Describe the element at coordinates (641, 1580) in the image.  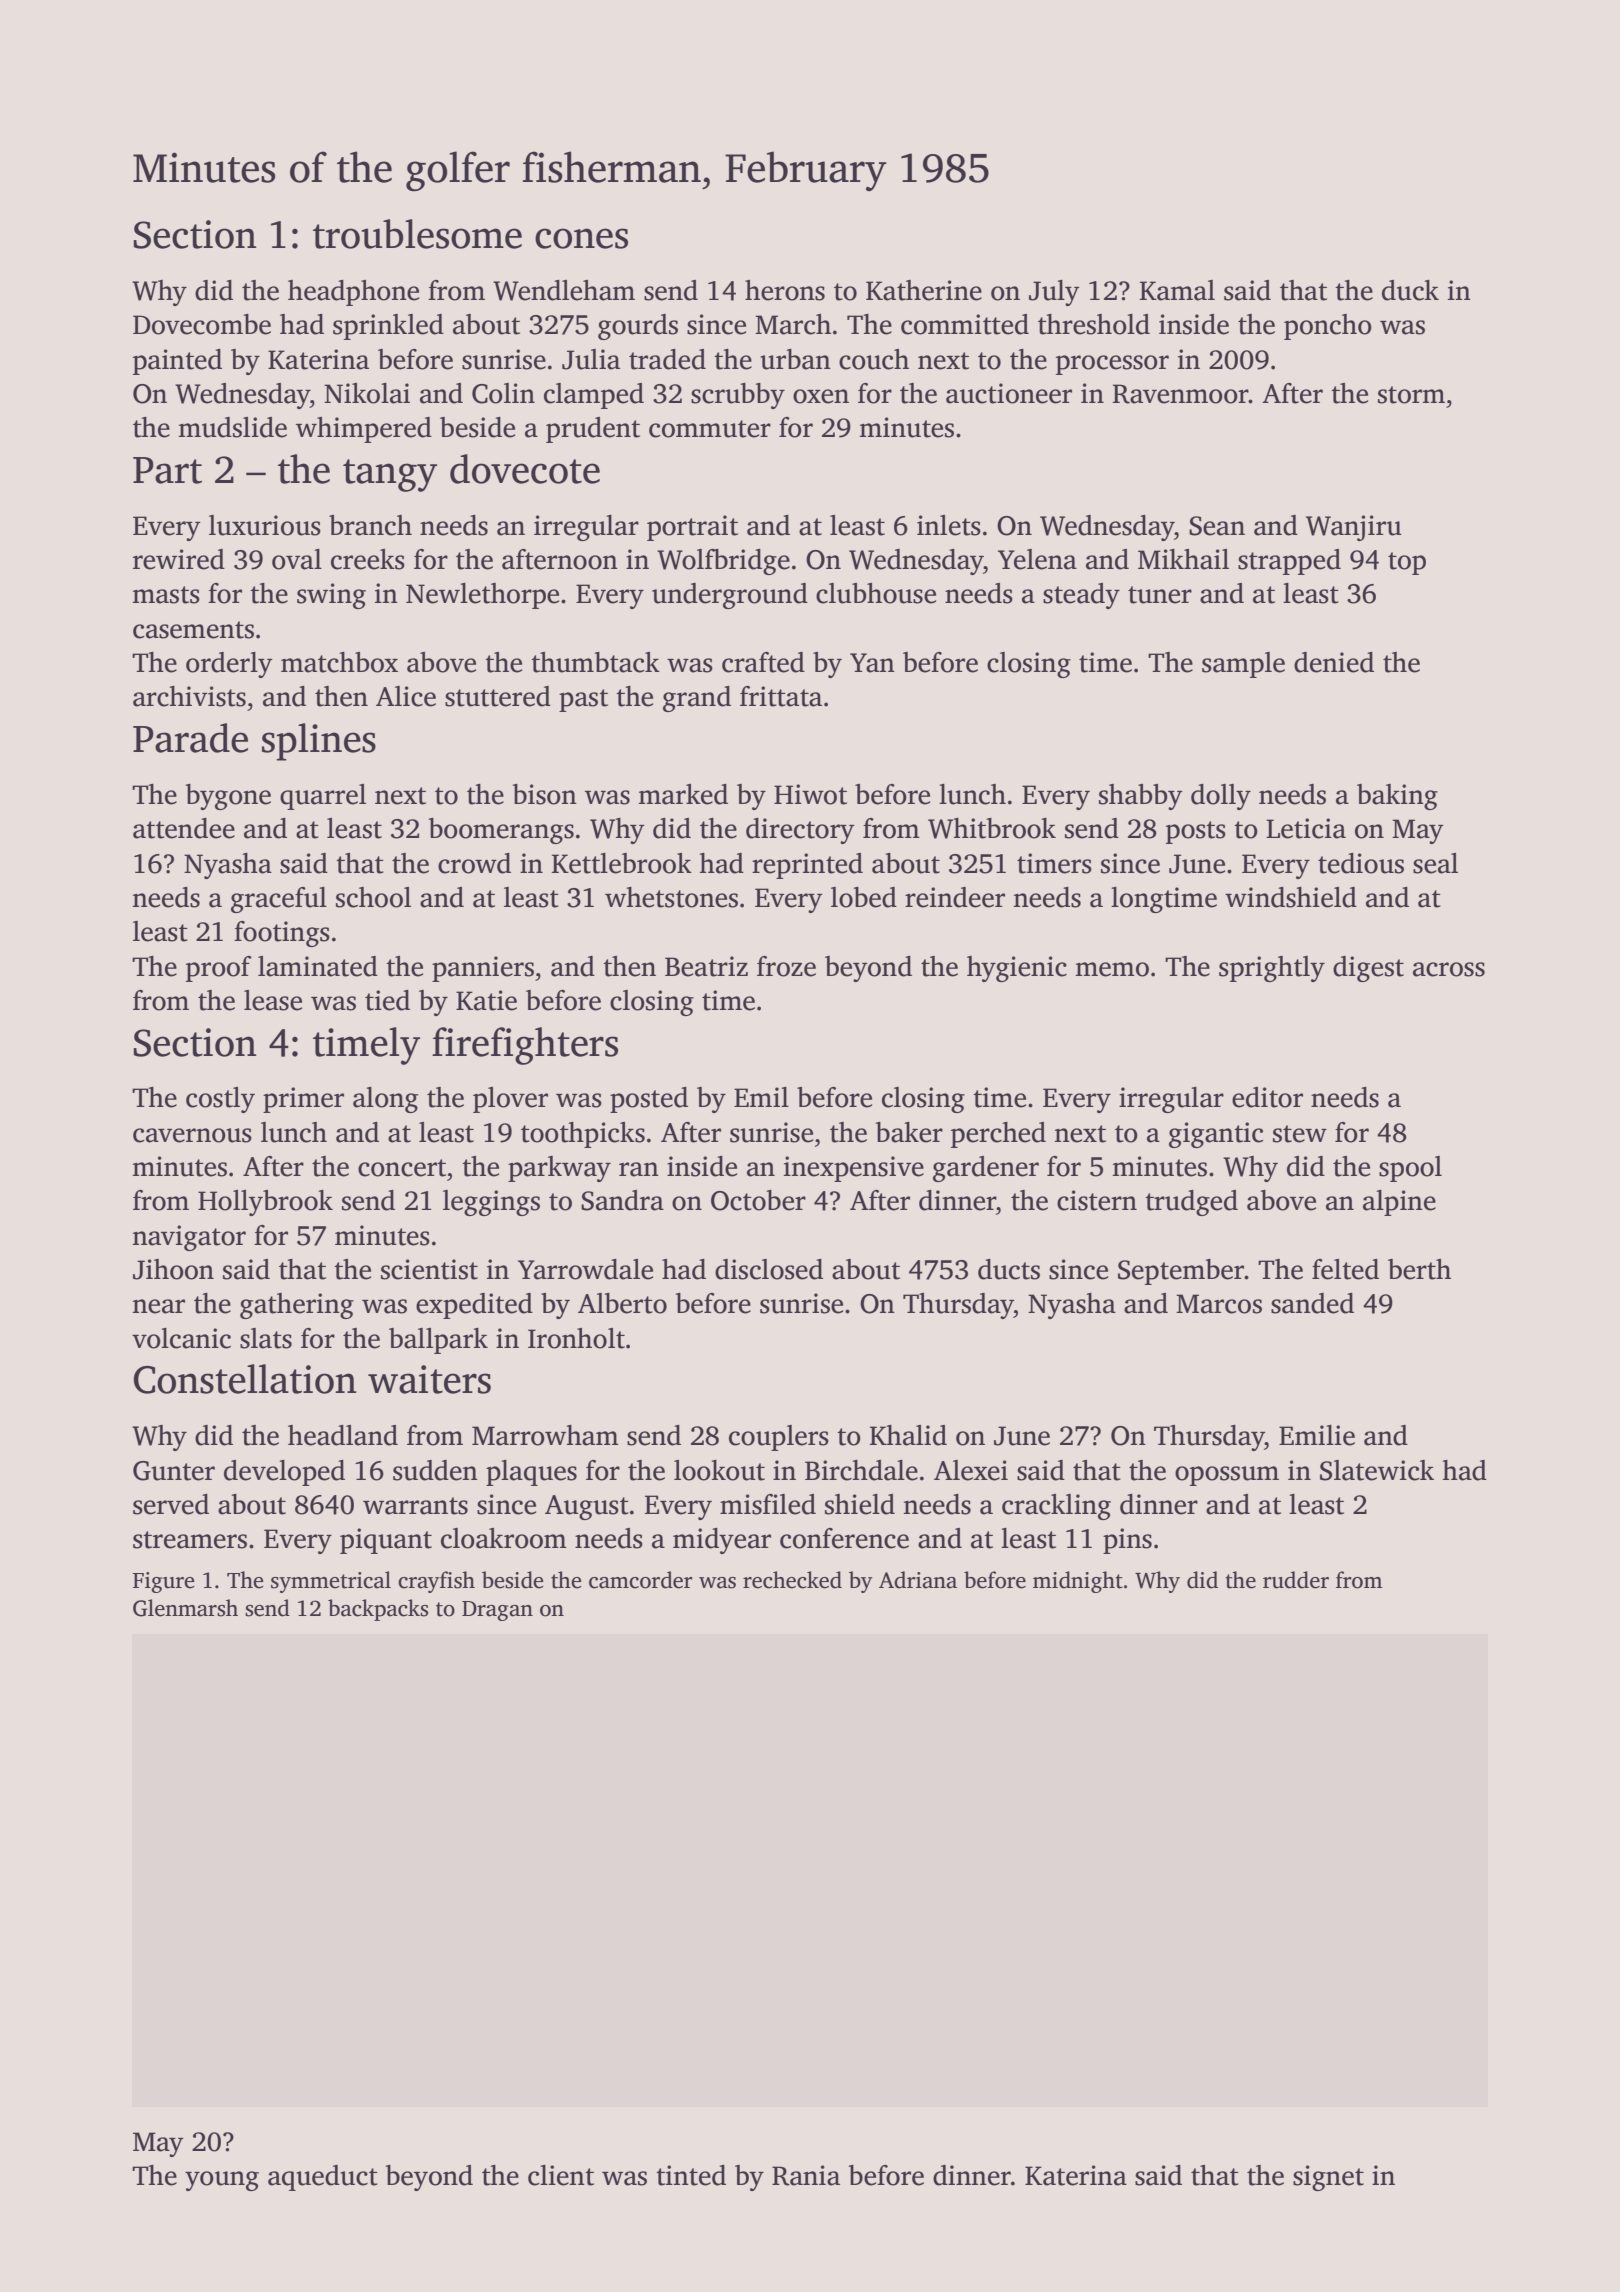
I see `camcorder` at that location.
